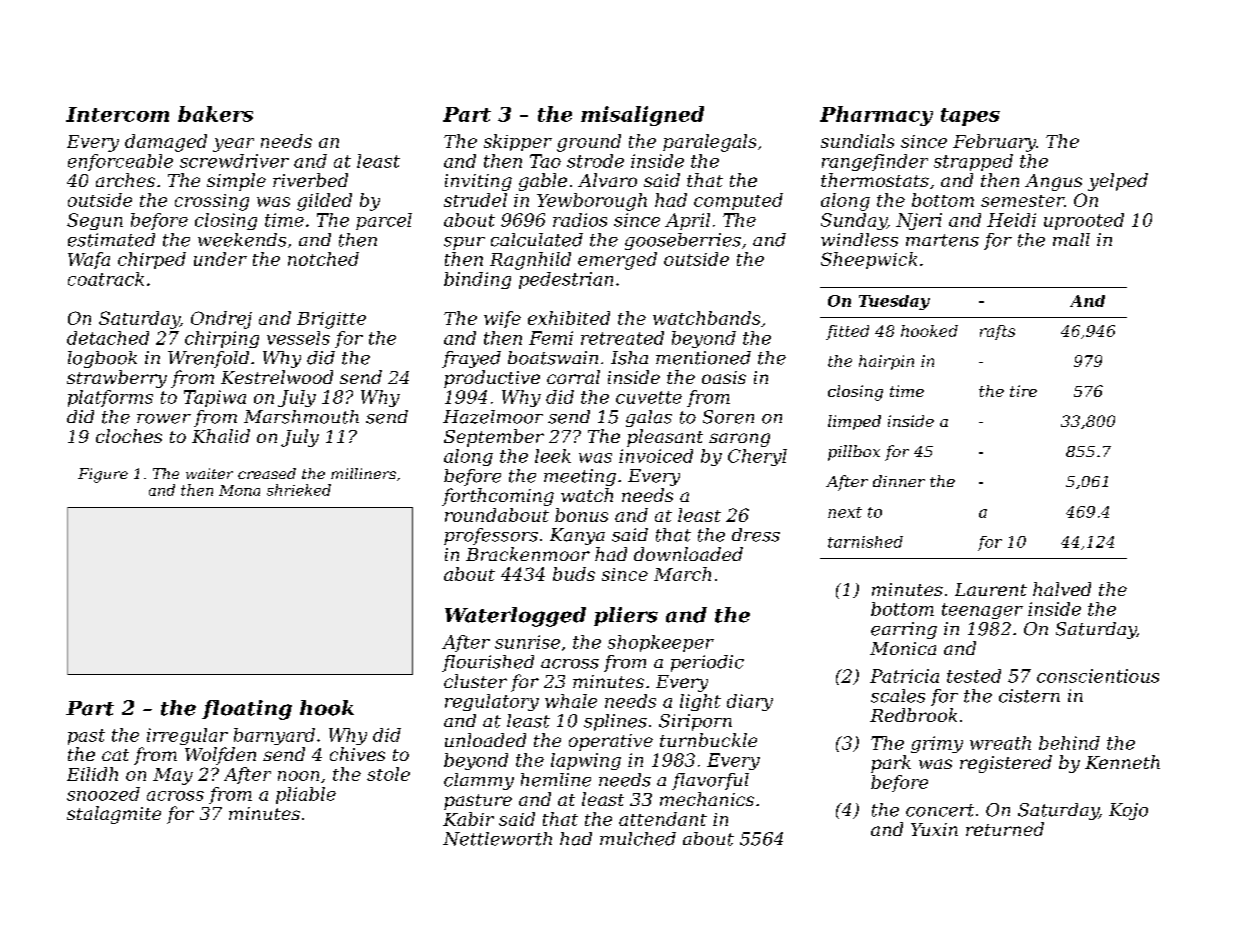  What do you see at coordinates (233, 145) in the document?
I see `year` at bounding box center [233, 145].
